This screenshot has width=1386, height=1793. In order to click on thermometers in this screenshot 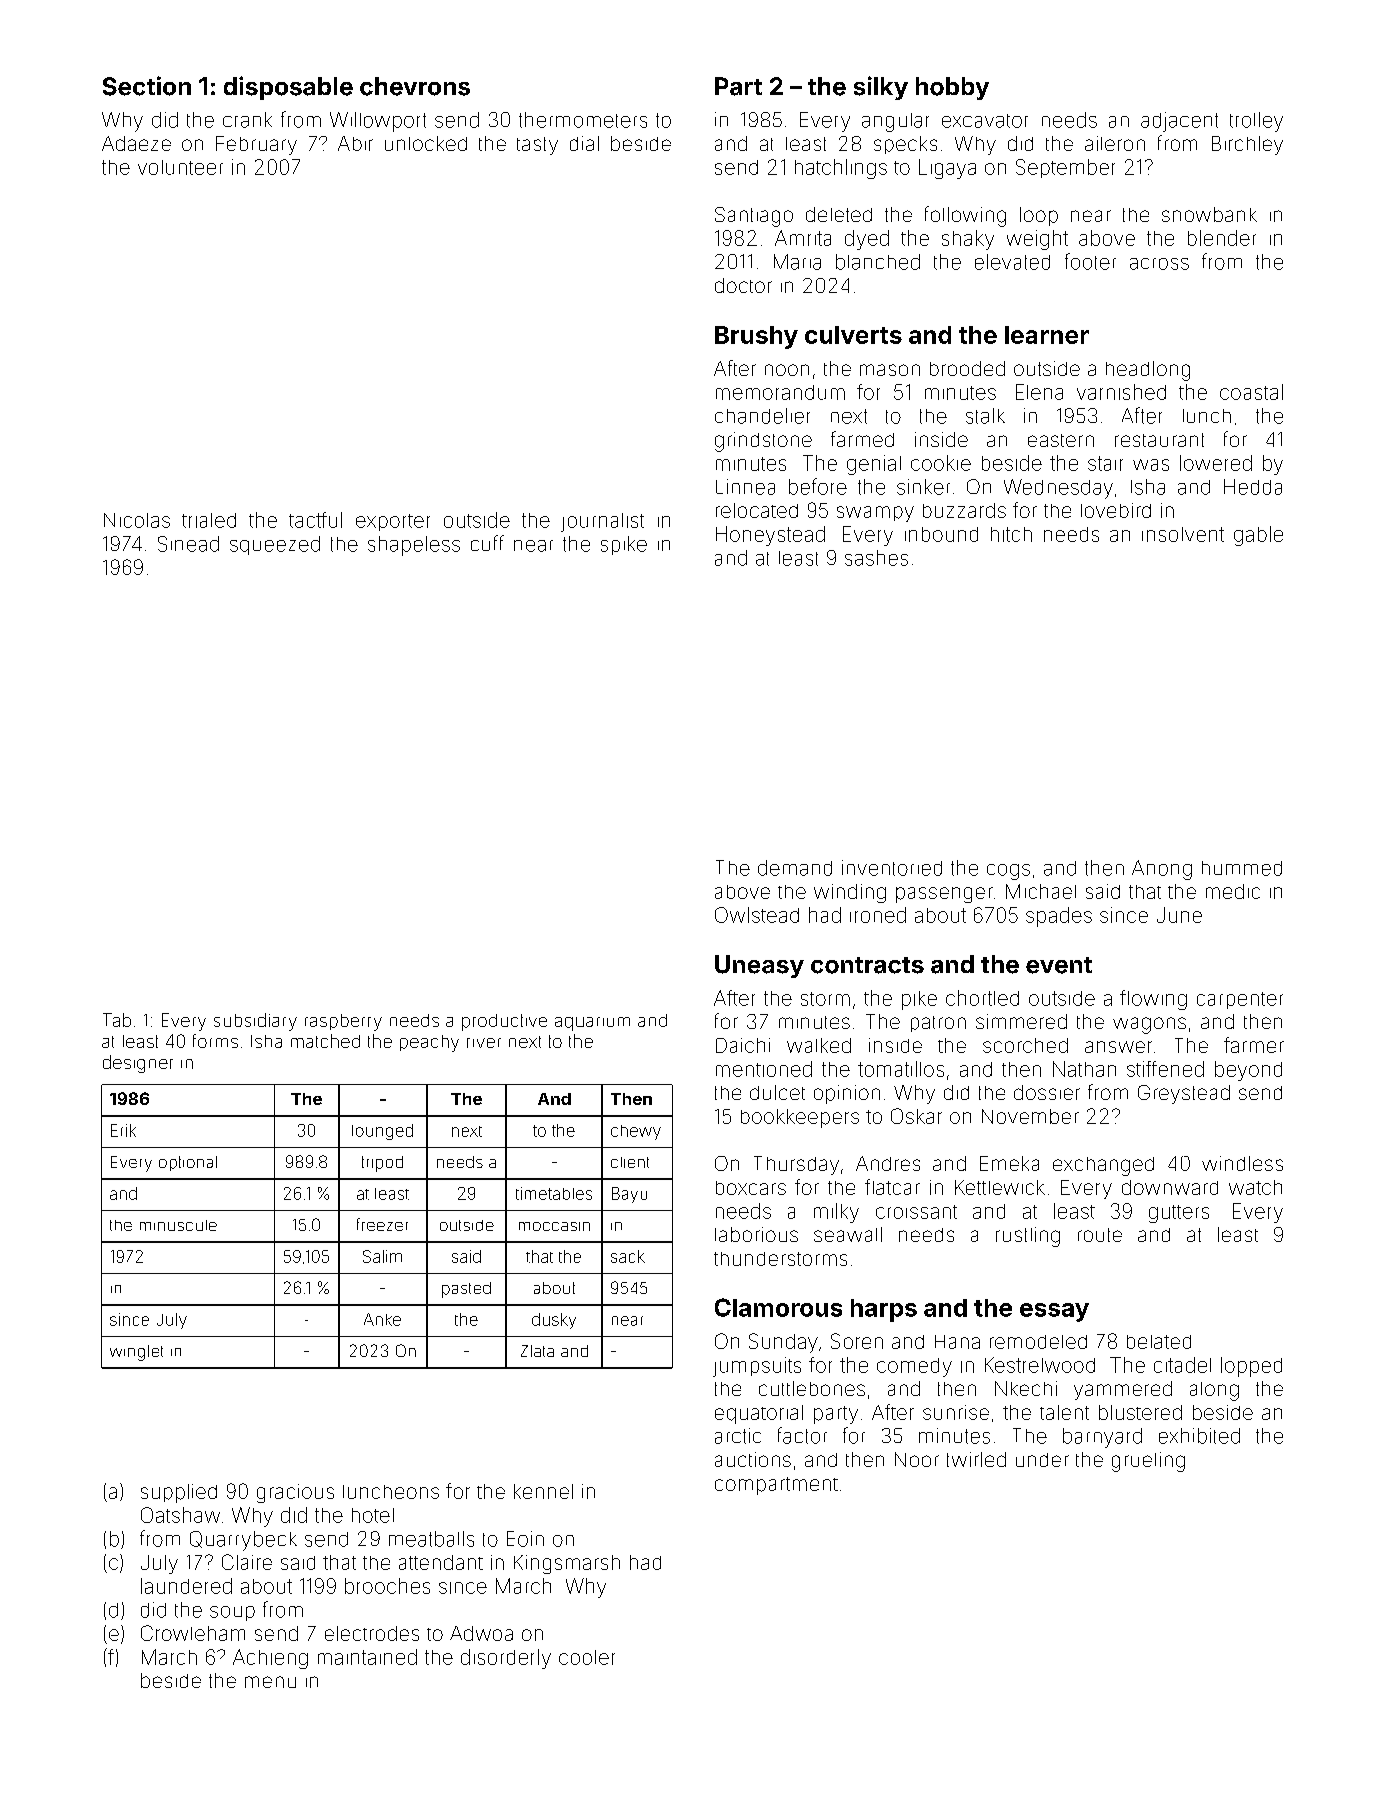, I will do `click(583, 120)`.
